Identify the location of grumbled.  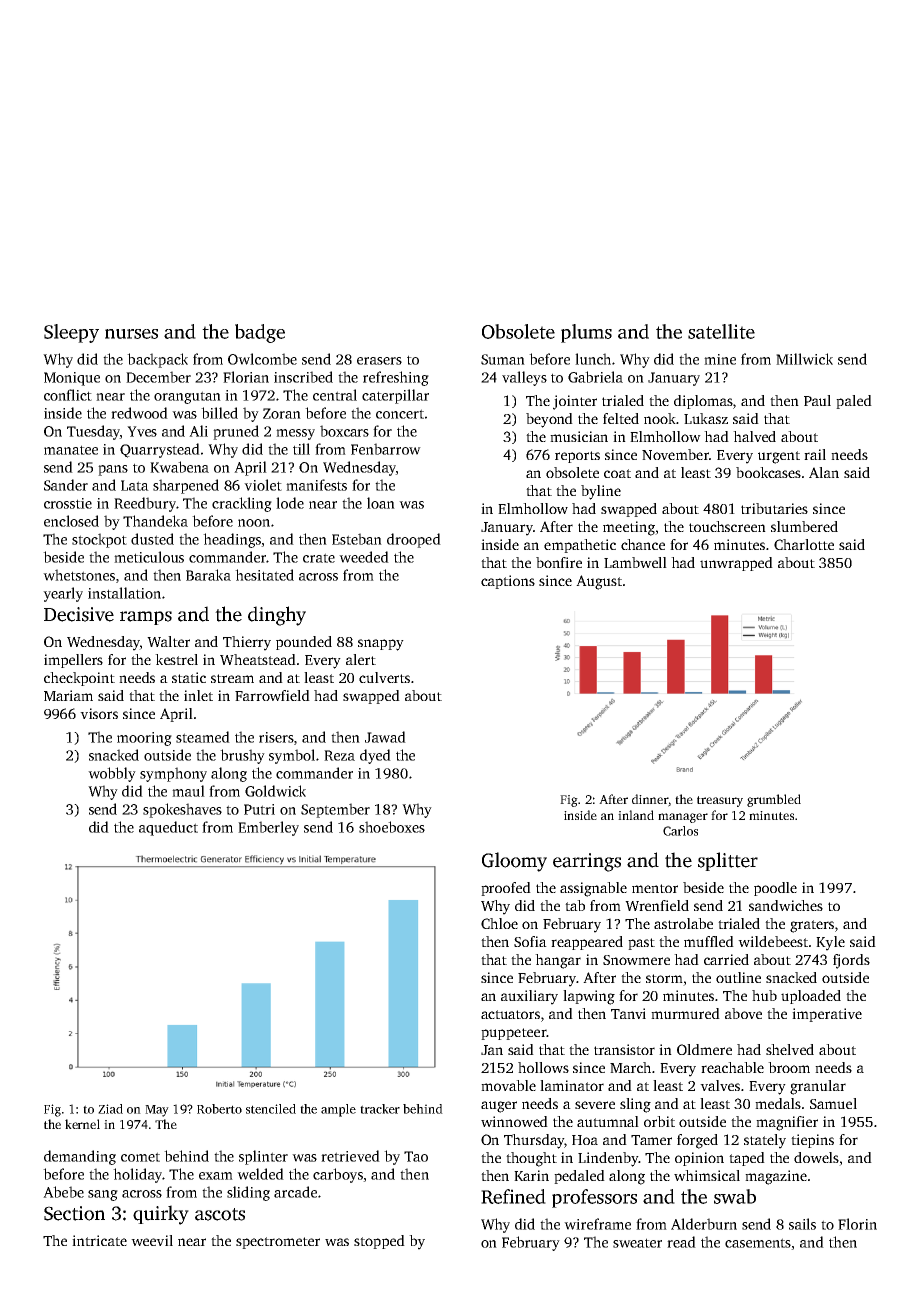
(774, 800).
